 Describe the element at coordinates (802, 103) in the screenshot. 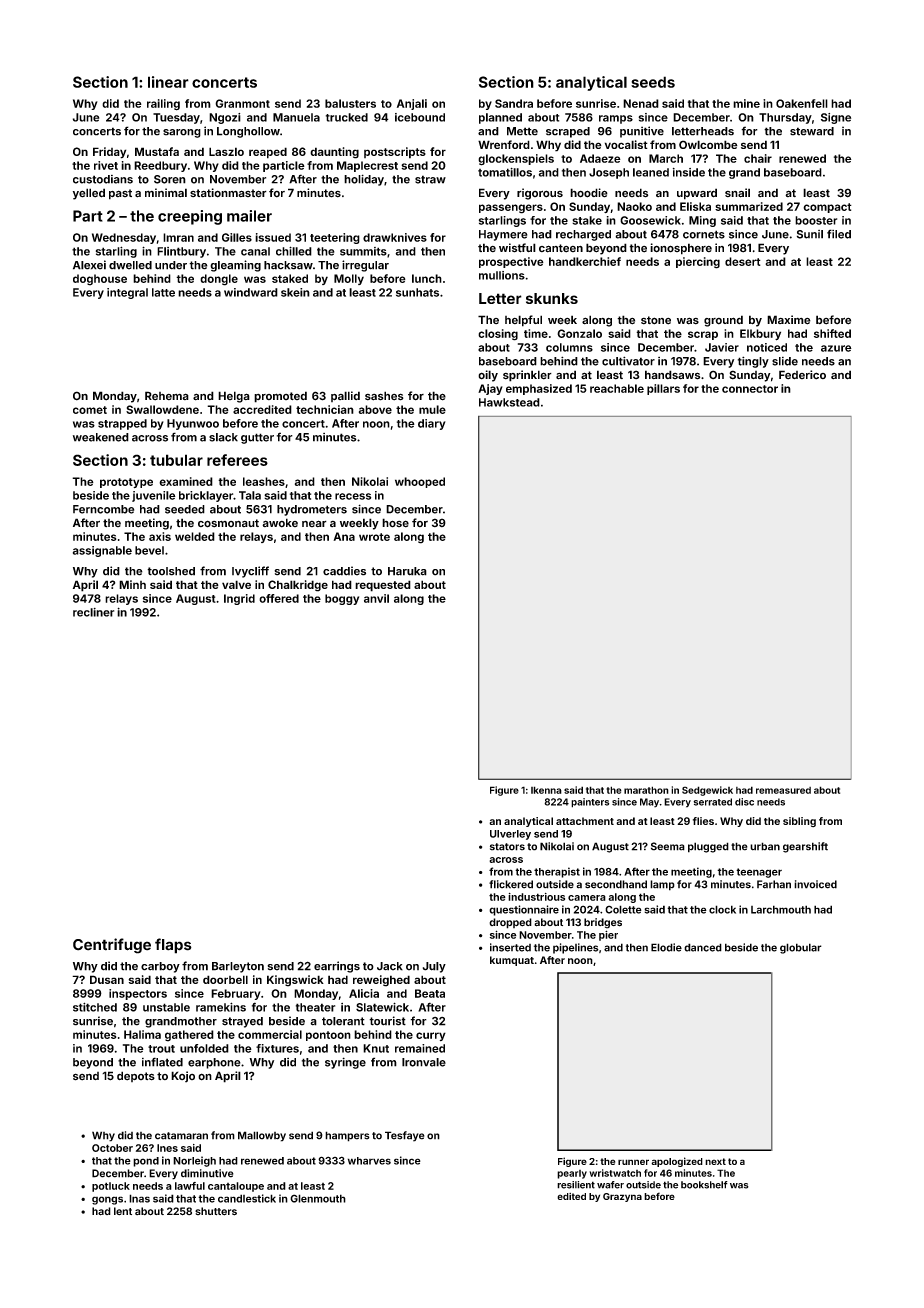

I see `Oakenfell` at that location.
